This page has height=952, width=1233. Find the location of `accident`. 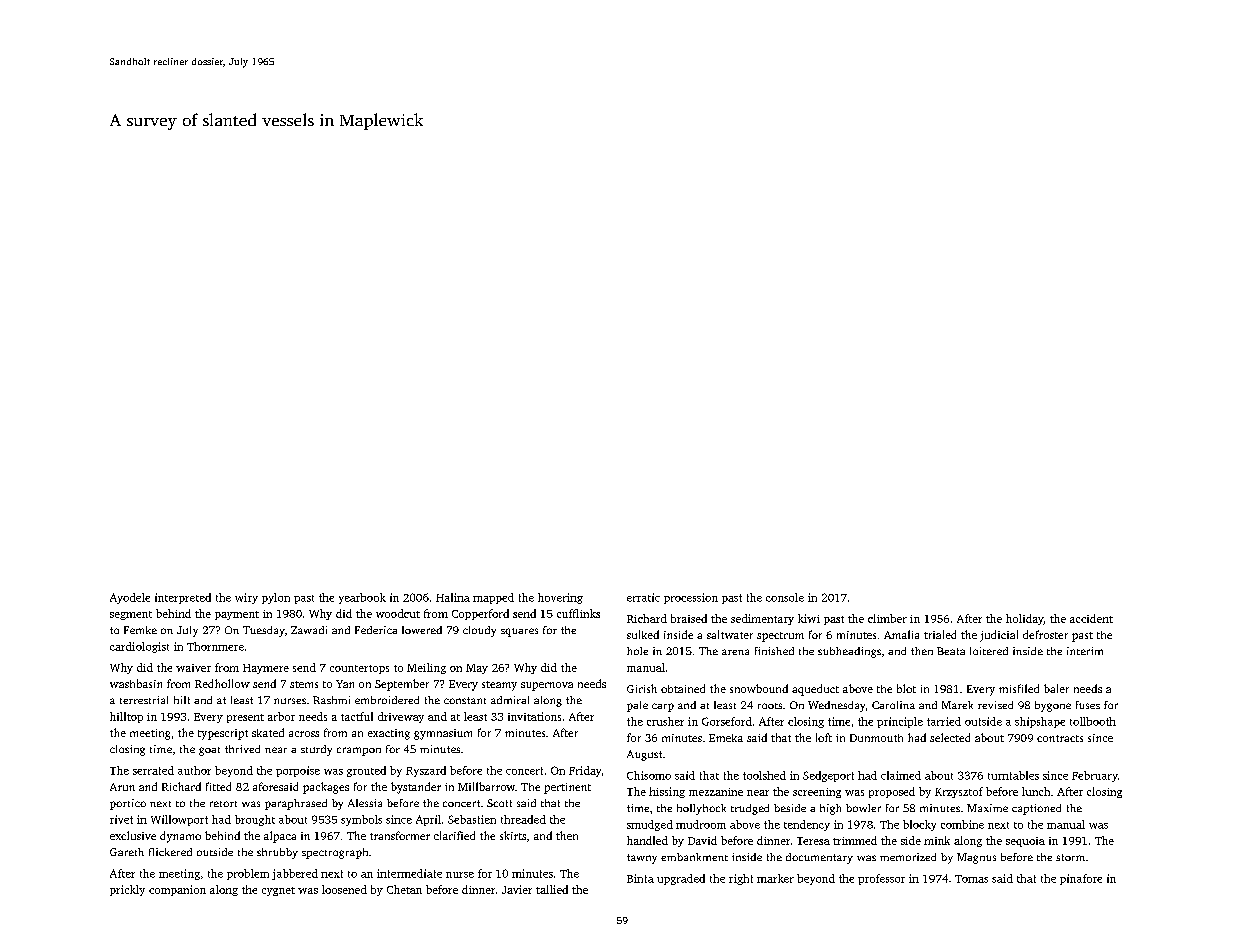

accident is located at coordinates (1091, 618).
